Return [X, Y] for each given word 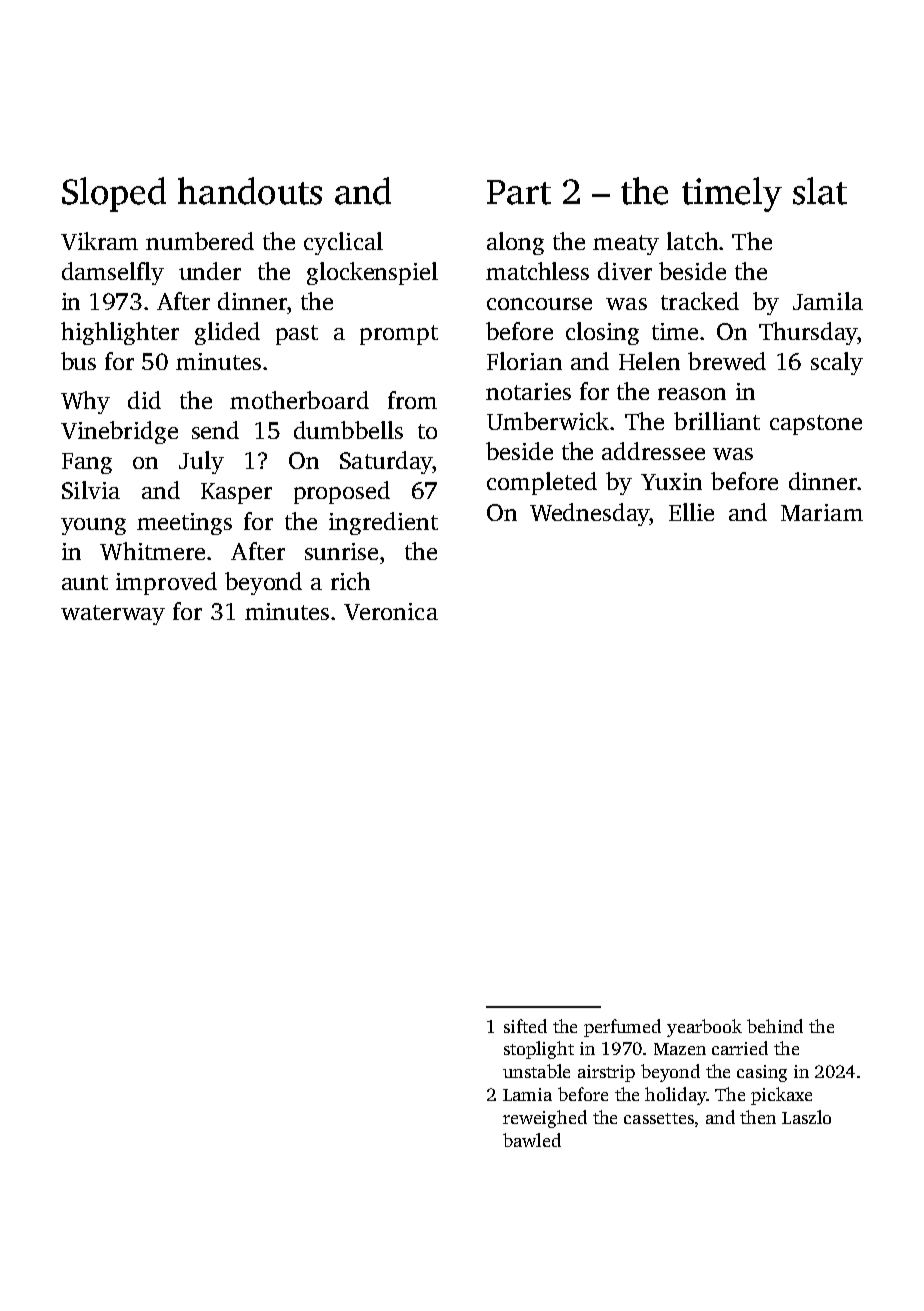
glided [227, 333]
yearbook [704, 1028]
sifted [525, 1026]
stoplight [539, 1050]
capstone [816, 425]
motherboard [299, 400]
